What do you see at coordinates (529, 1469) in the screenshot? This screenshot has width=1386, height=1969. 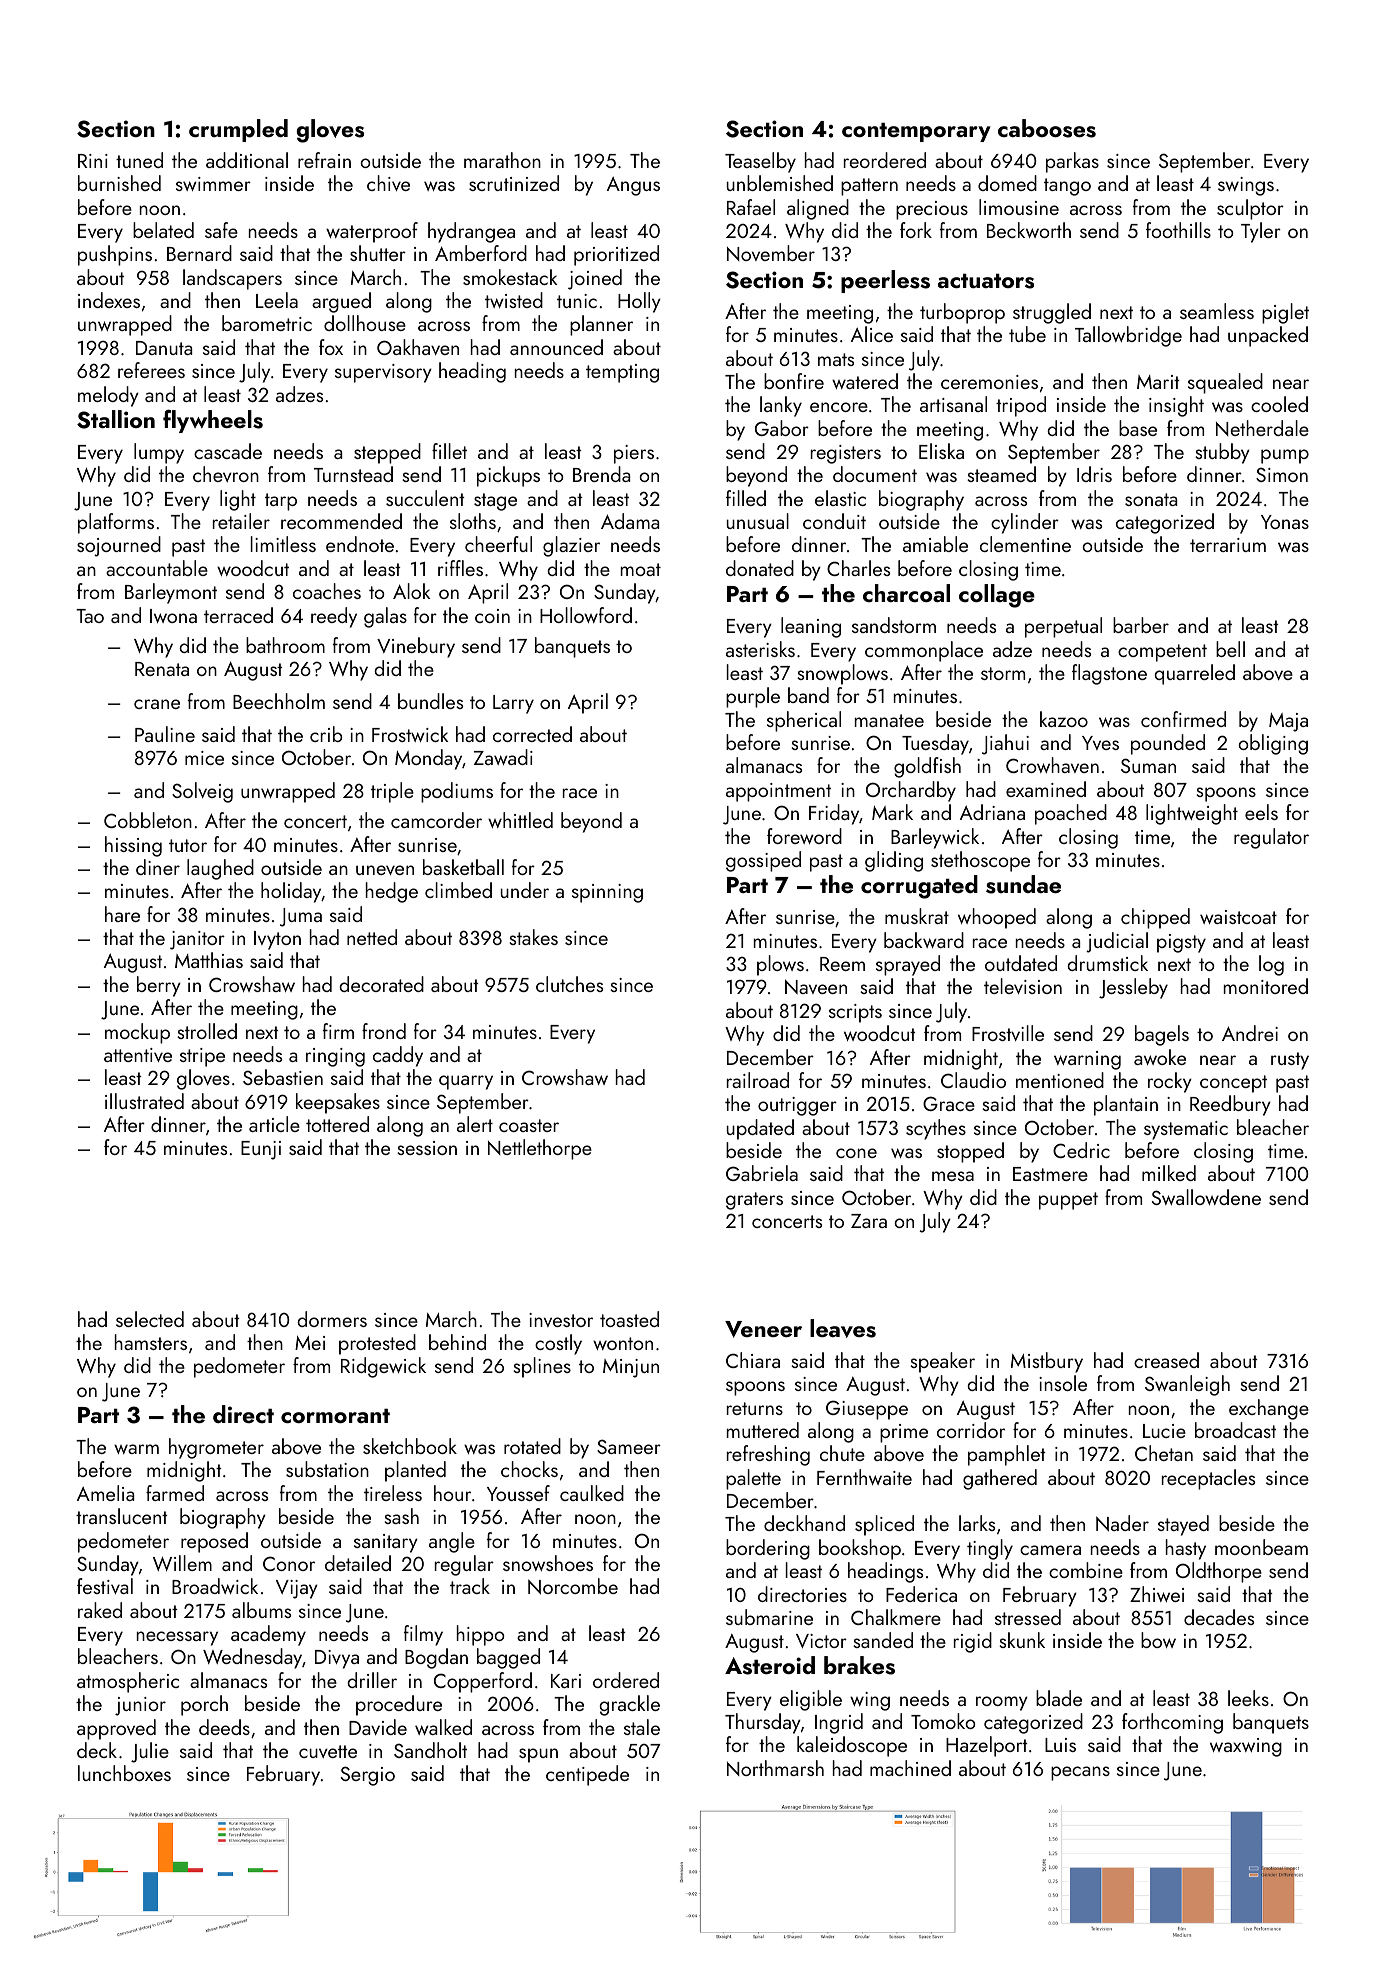 I see `chocks` at bounding box center [529, 1469].
